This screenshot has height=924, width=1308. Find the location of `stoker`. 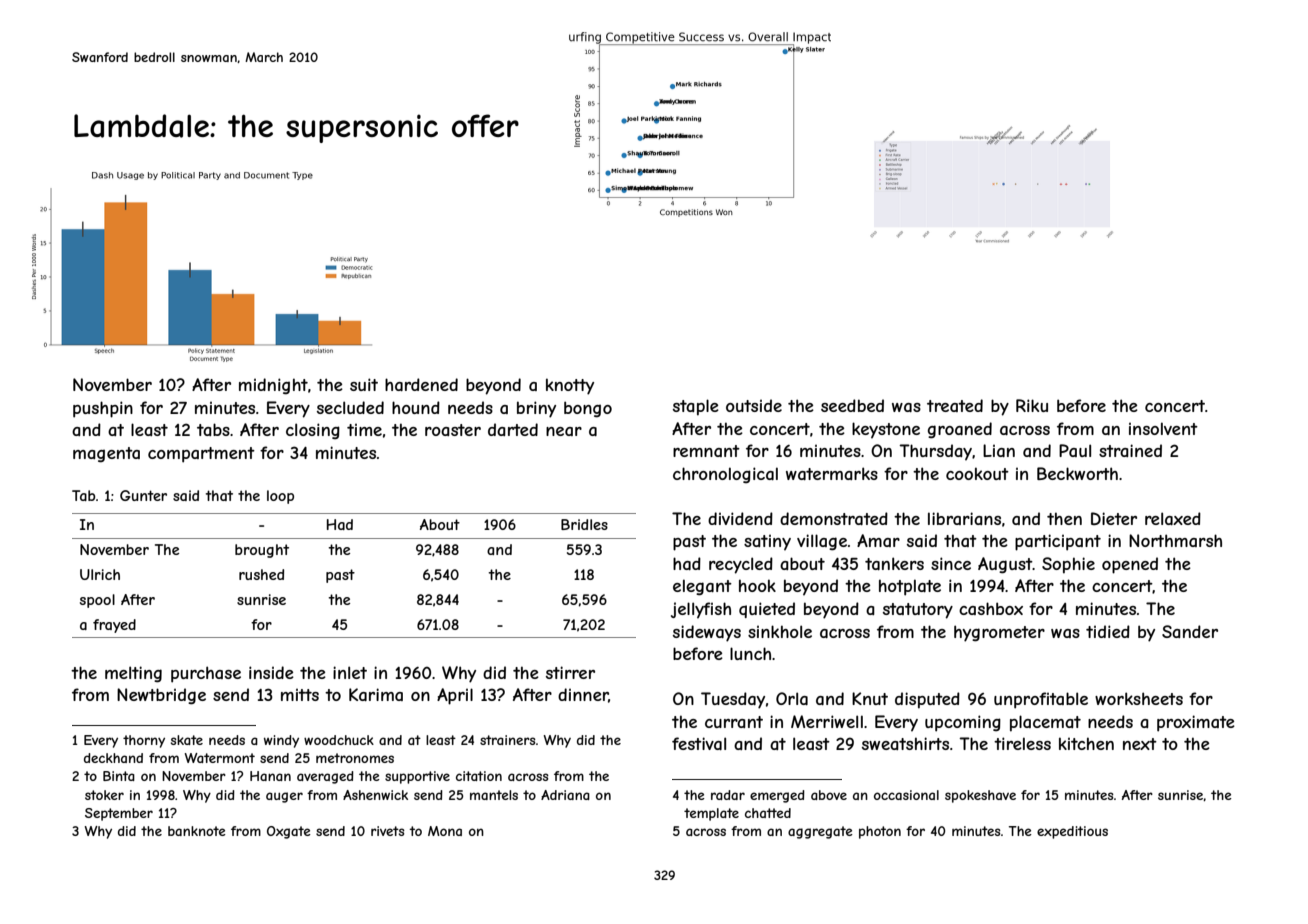

stoker is located at coordinates (104, 795).
